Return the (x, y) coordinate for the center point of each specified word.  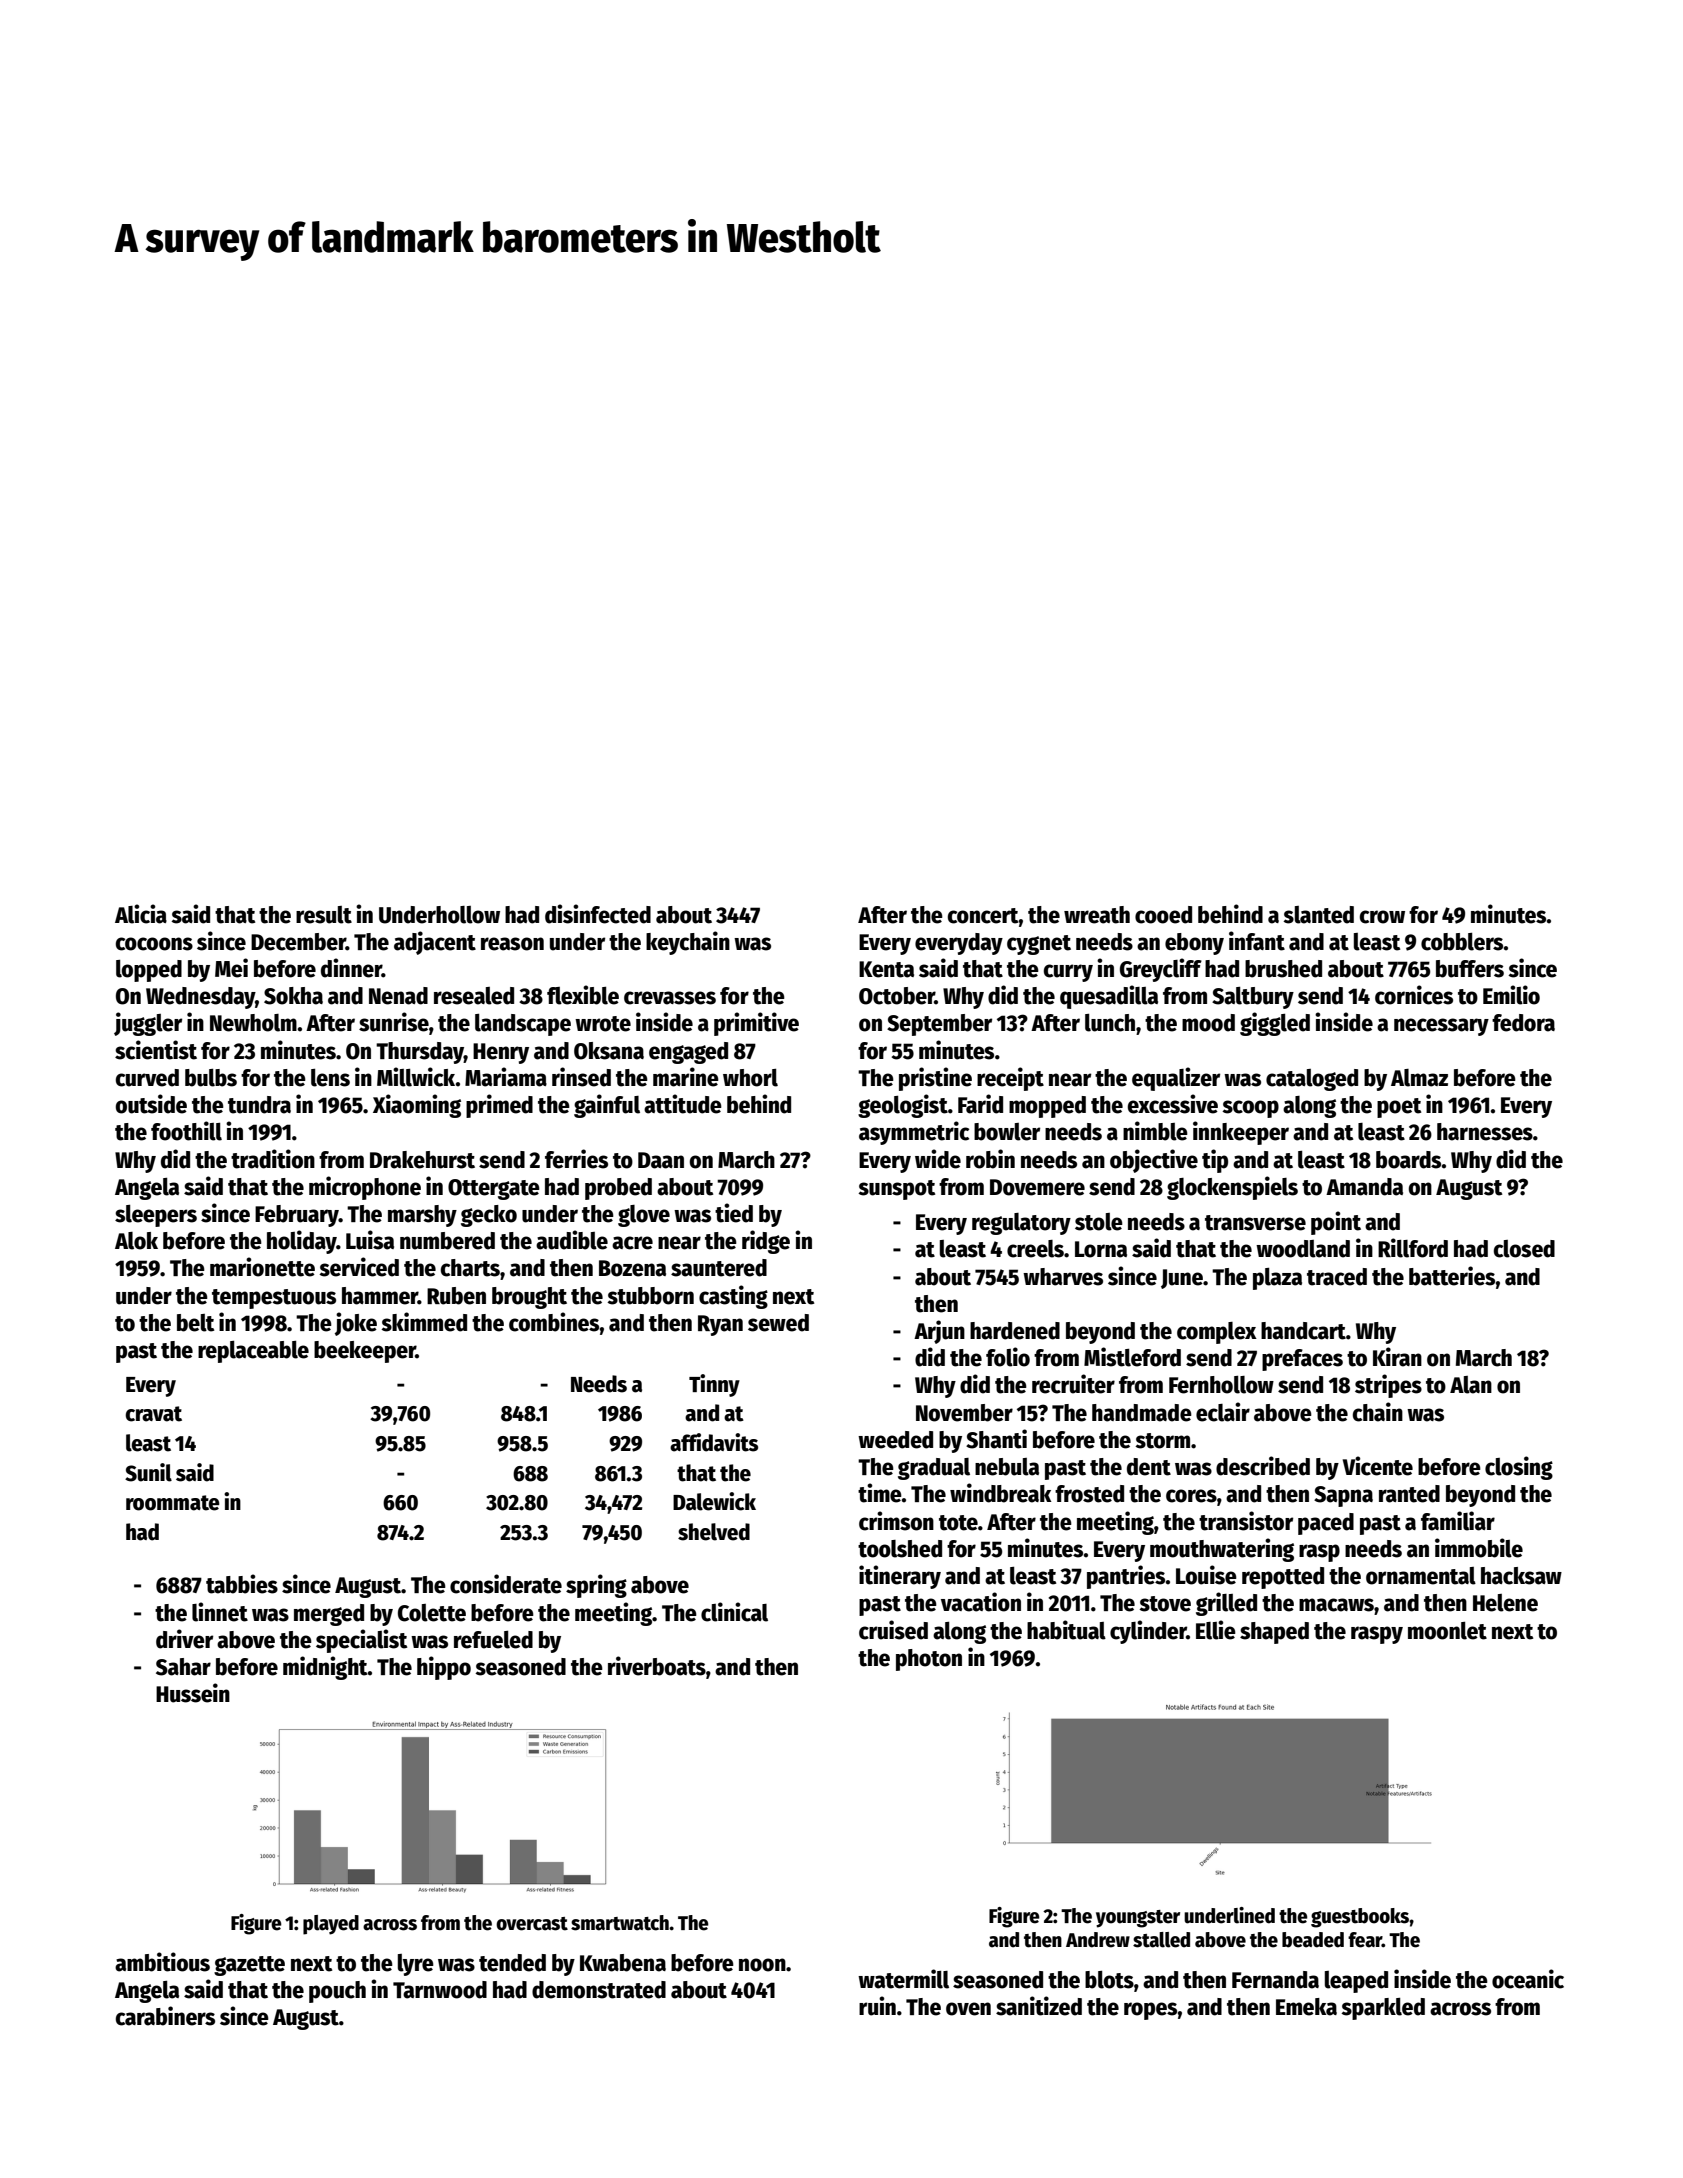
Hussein (193, 1693)
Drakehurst (422, 1160)
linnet (220, 1612)
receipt (1010, 1079)
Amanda (1364, 1187)
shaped (1274, 1633)
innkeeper (1241, 1133)
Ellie (1216, 1630)
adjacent (435, 943)
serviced (359, 1267)
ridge (766, 1242)
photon (929, 1660)
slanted (1318, 915)
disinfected (598, 914)
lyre (416, 1965)
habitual (1066, 1630)
